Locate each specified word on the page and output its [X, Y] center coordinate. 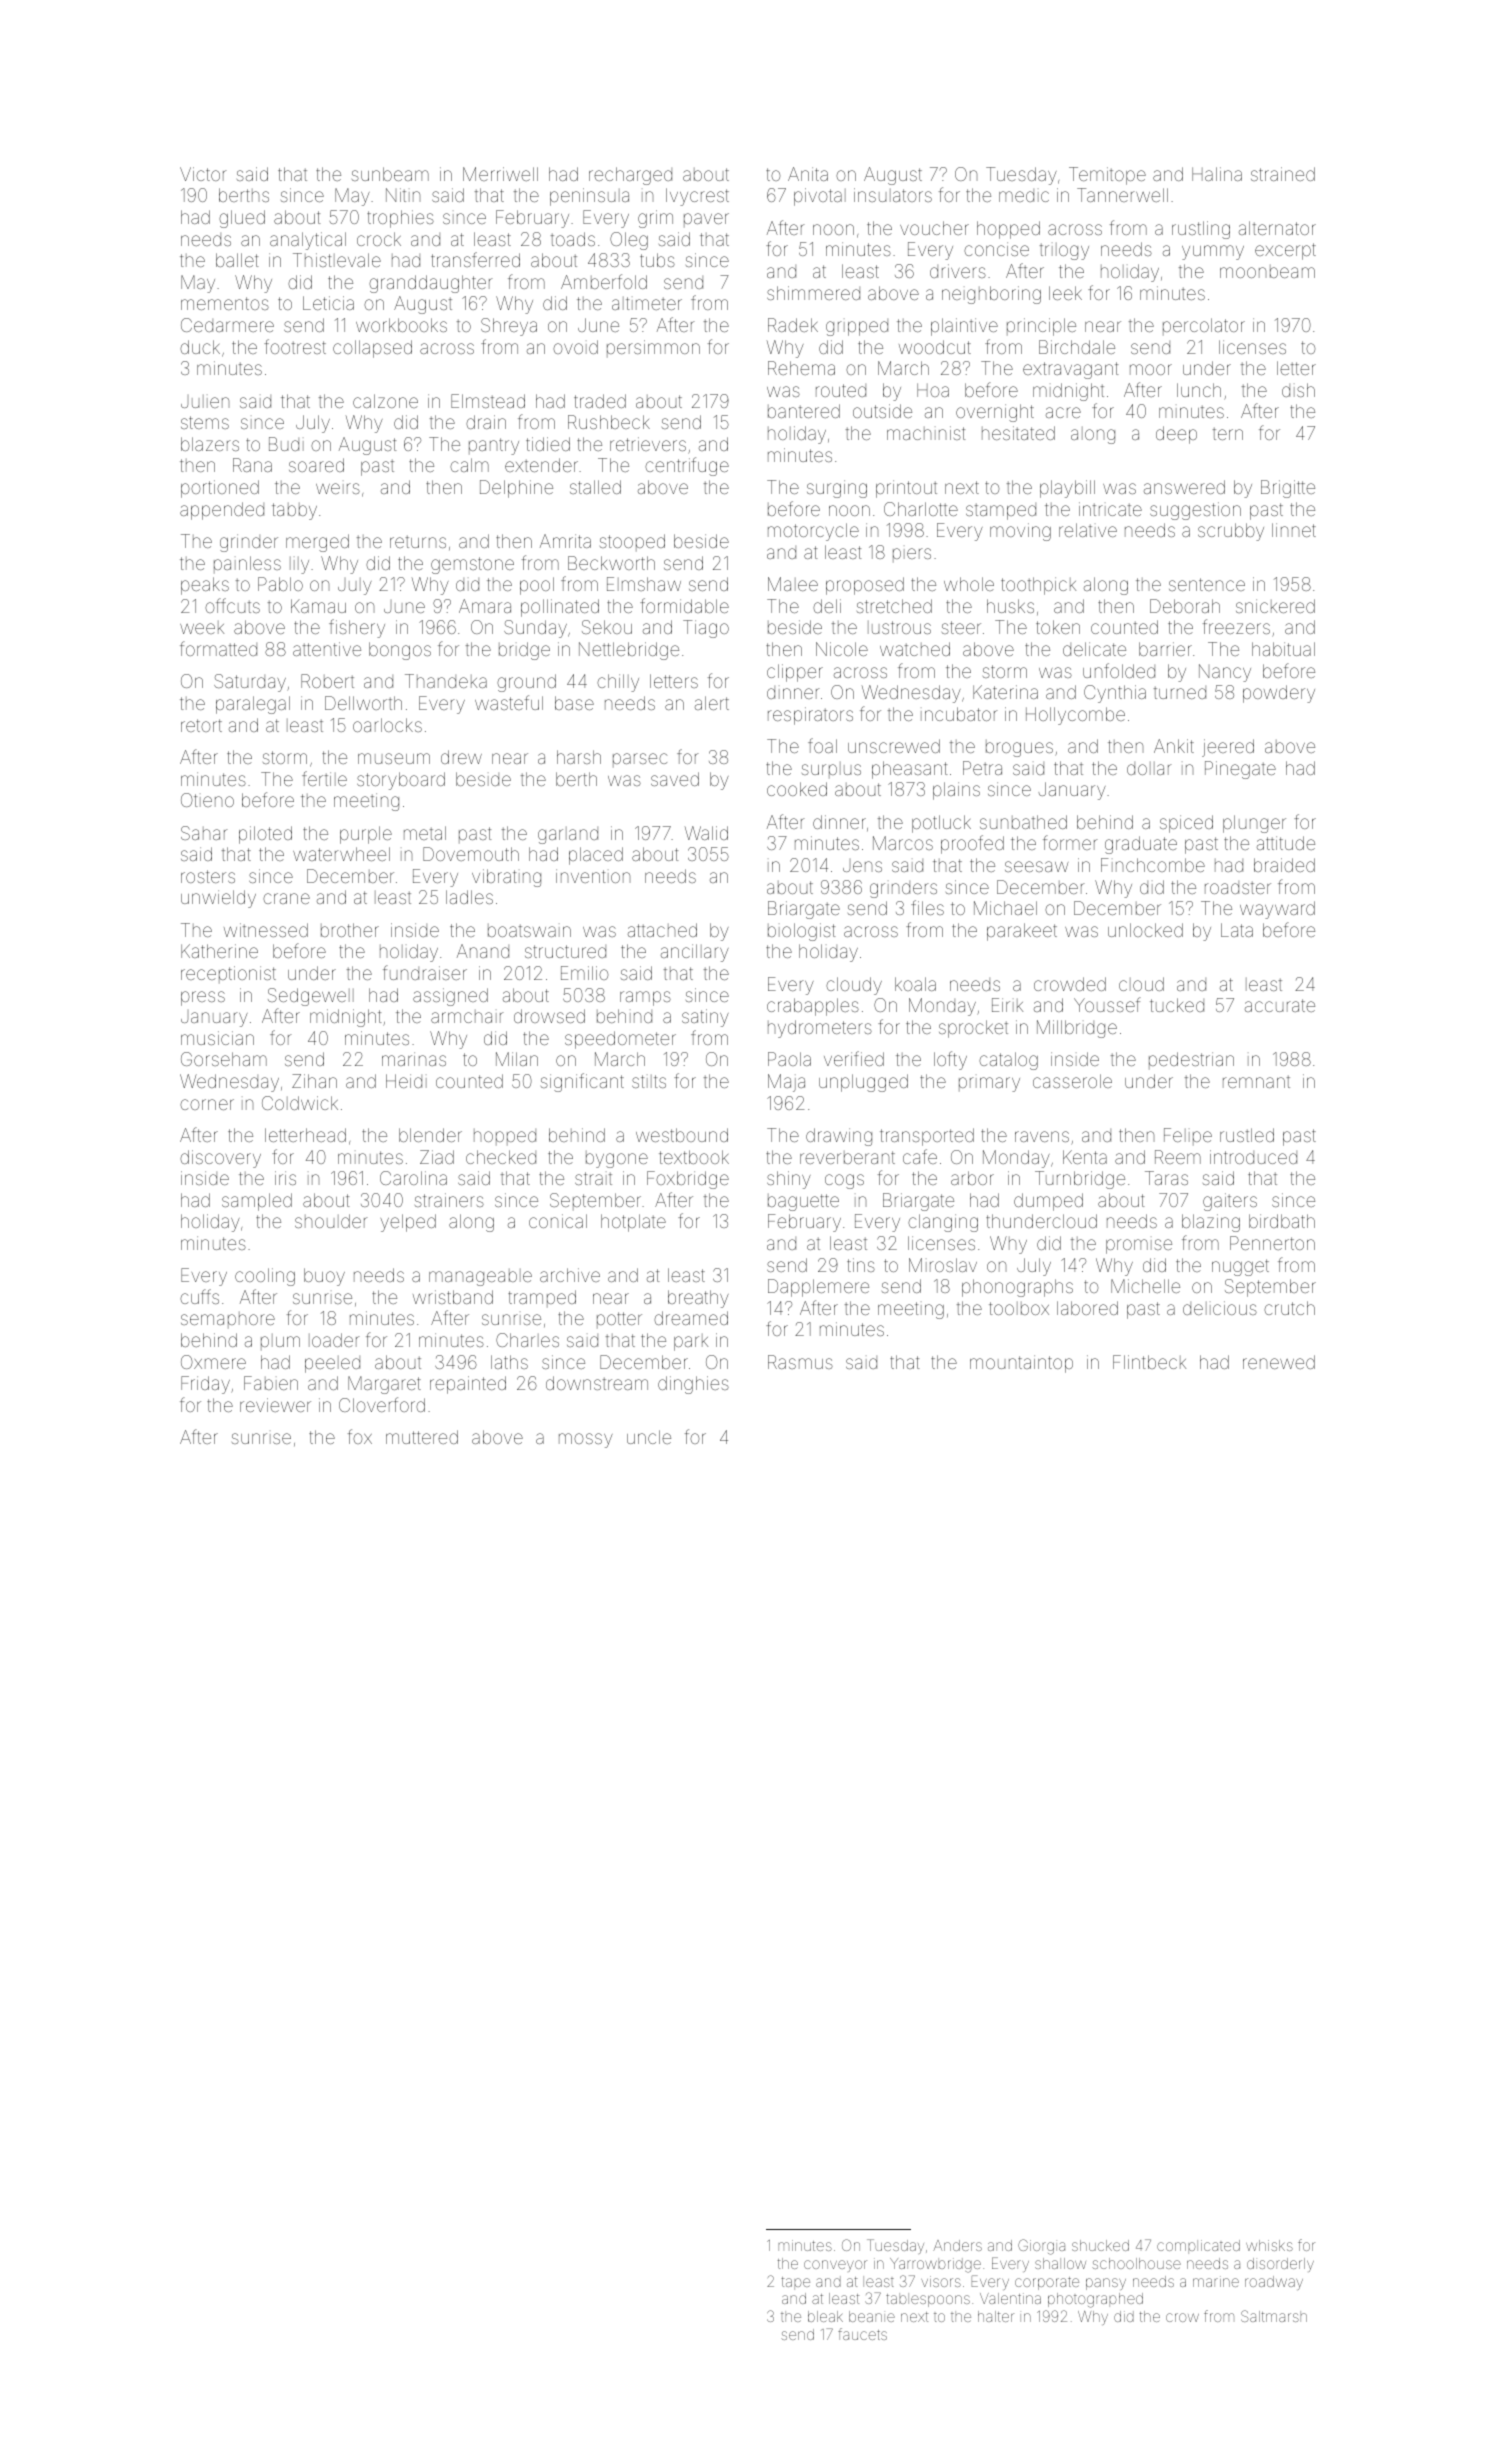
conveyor [835, 2266]
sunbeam [390, 174]
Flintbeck [1149, 1362]
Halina [1217, 174]
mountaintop [1021, 1364]
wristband [453, 1297]
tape [796, 2283]
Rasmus [800, 1362]
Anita [808, 174]
